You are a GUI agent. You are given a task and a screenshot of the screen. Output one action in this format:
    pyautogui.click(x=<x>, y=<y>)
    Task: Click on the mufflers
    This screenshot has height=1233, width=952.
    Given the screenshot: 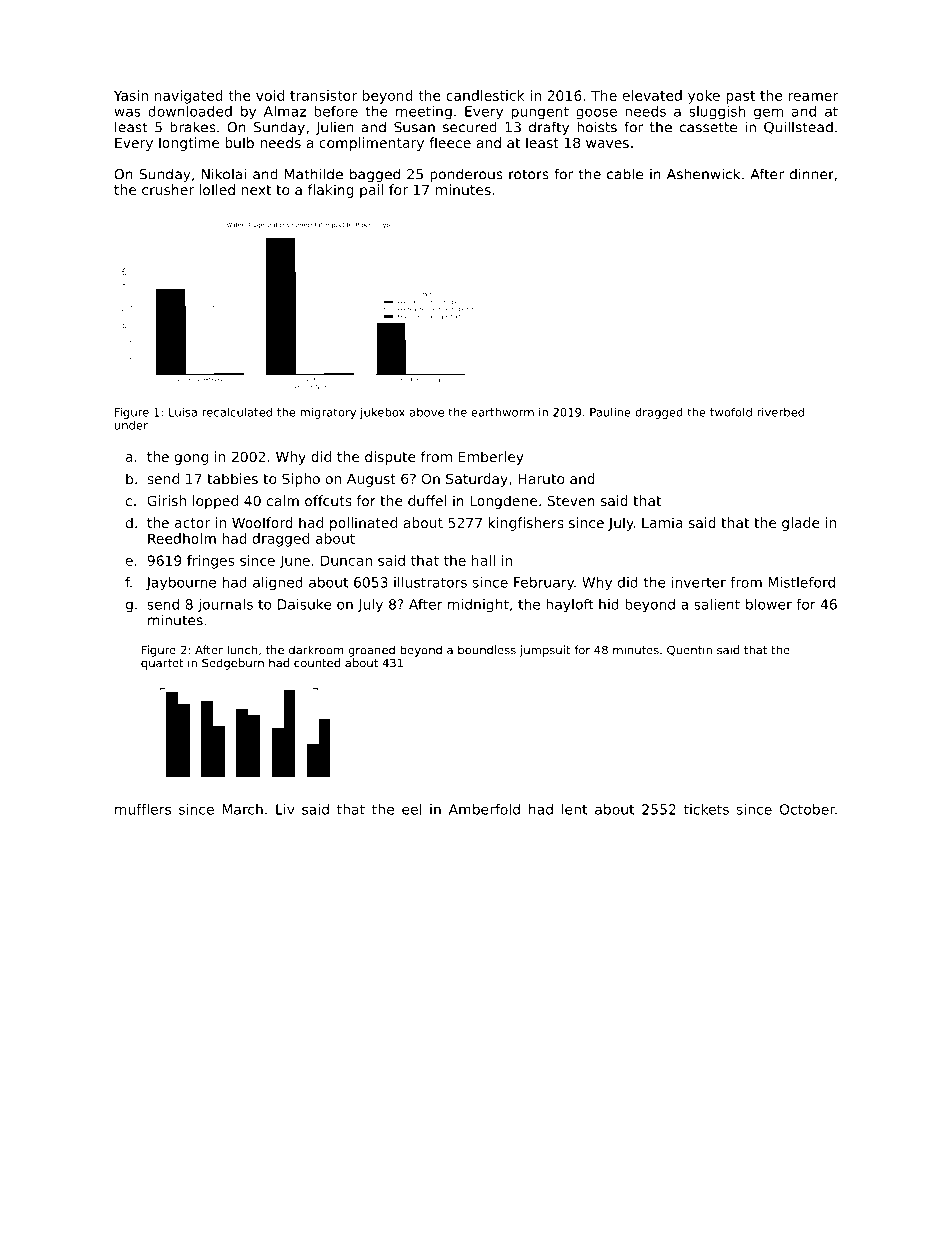 What is the action you would take?
    pyautogui.click(x=143, y=809)
